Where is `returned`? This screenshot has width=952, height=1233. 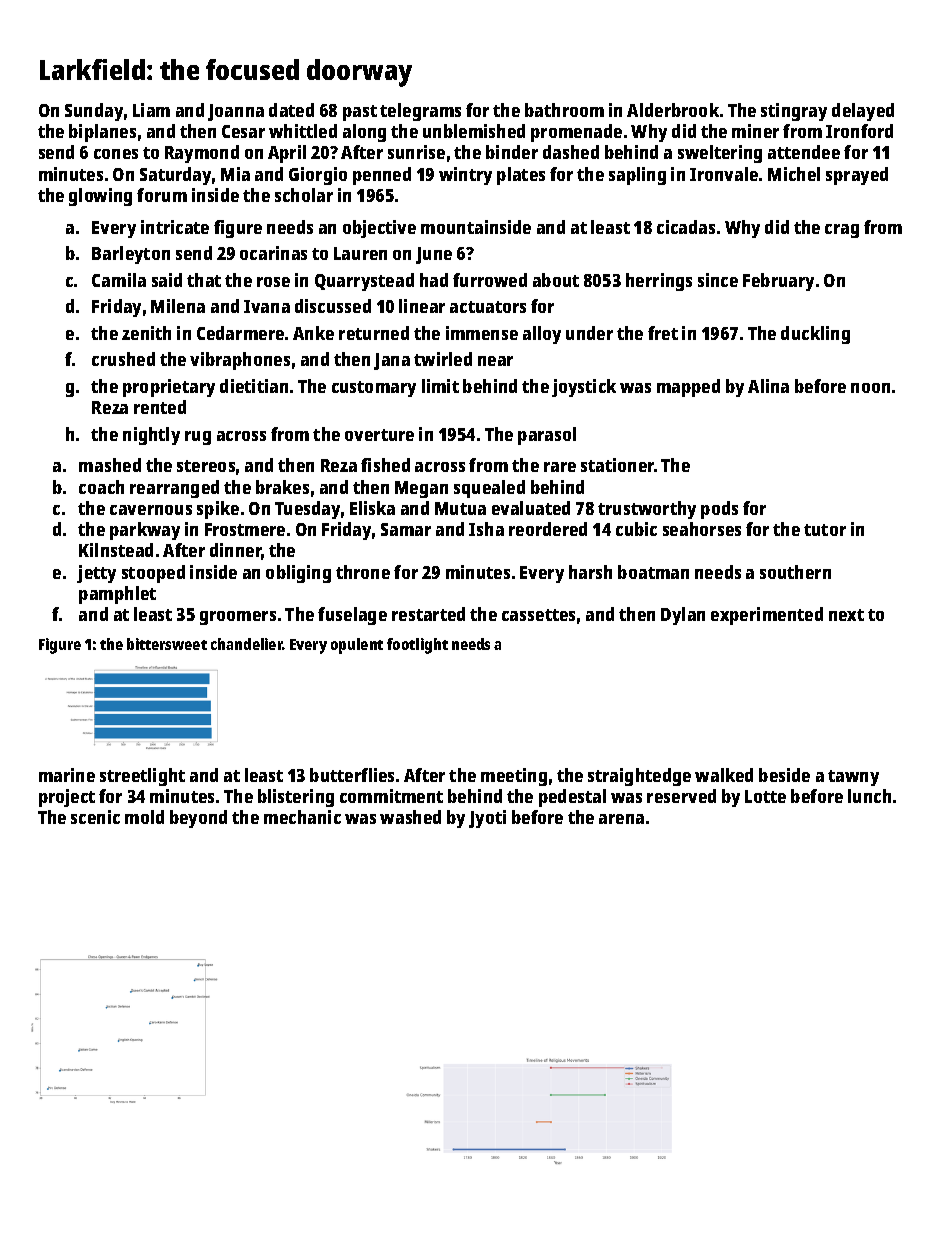
returned is located at coordinates (374, 333).
